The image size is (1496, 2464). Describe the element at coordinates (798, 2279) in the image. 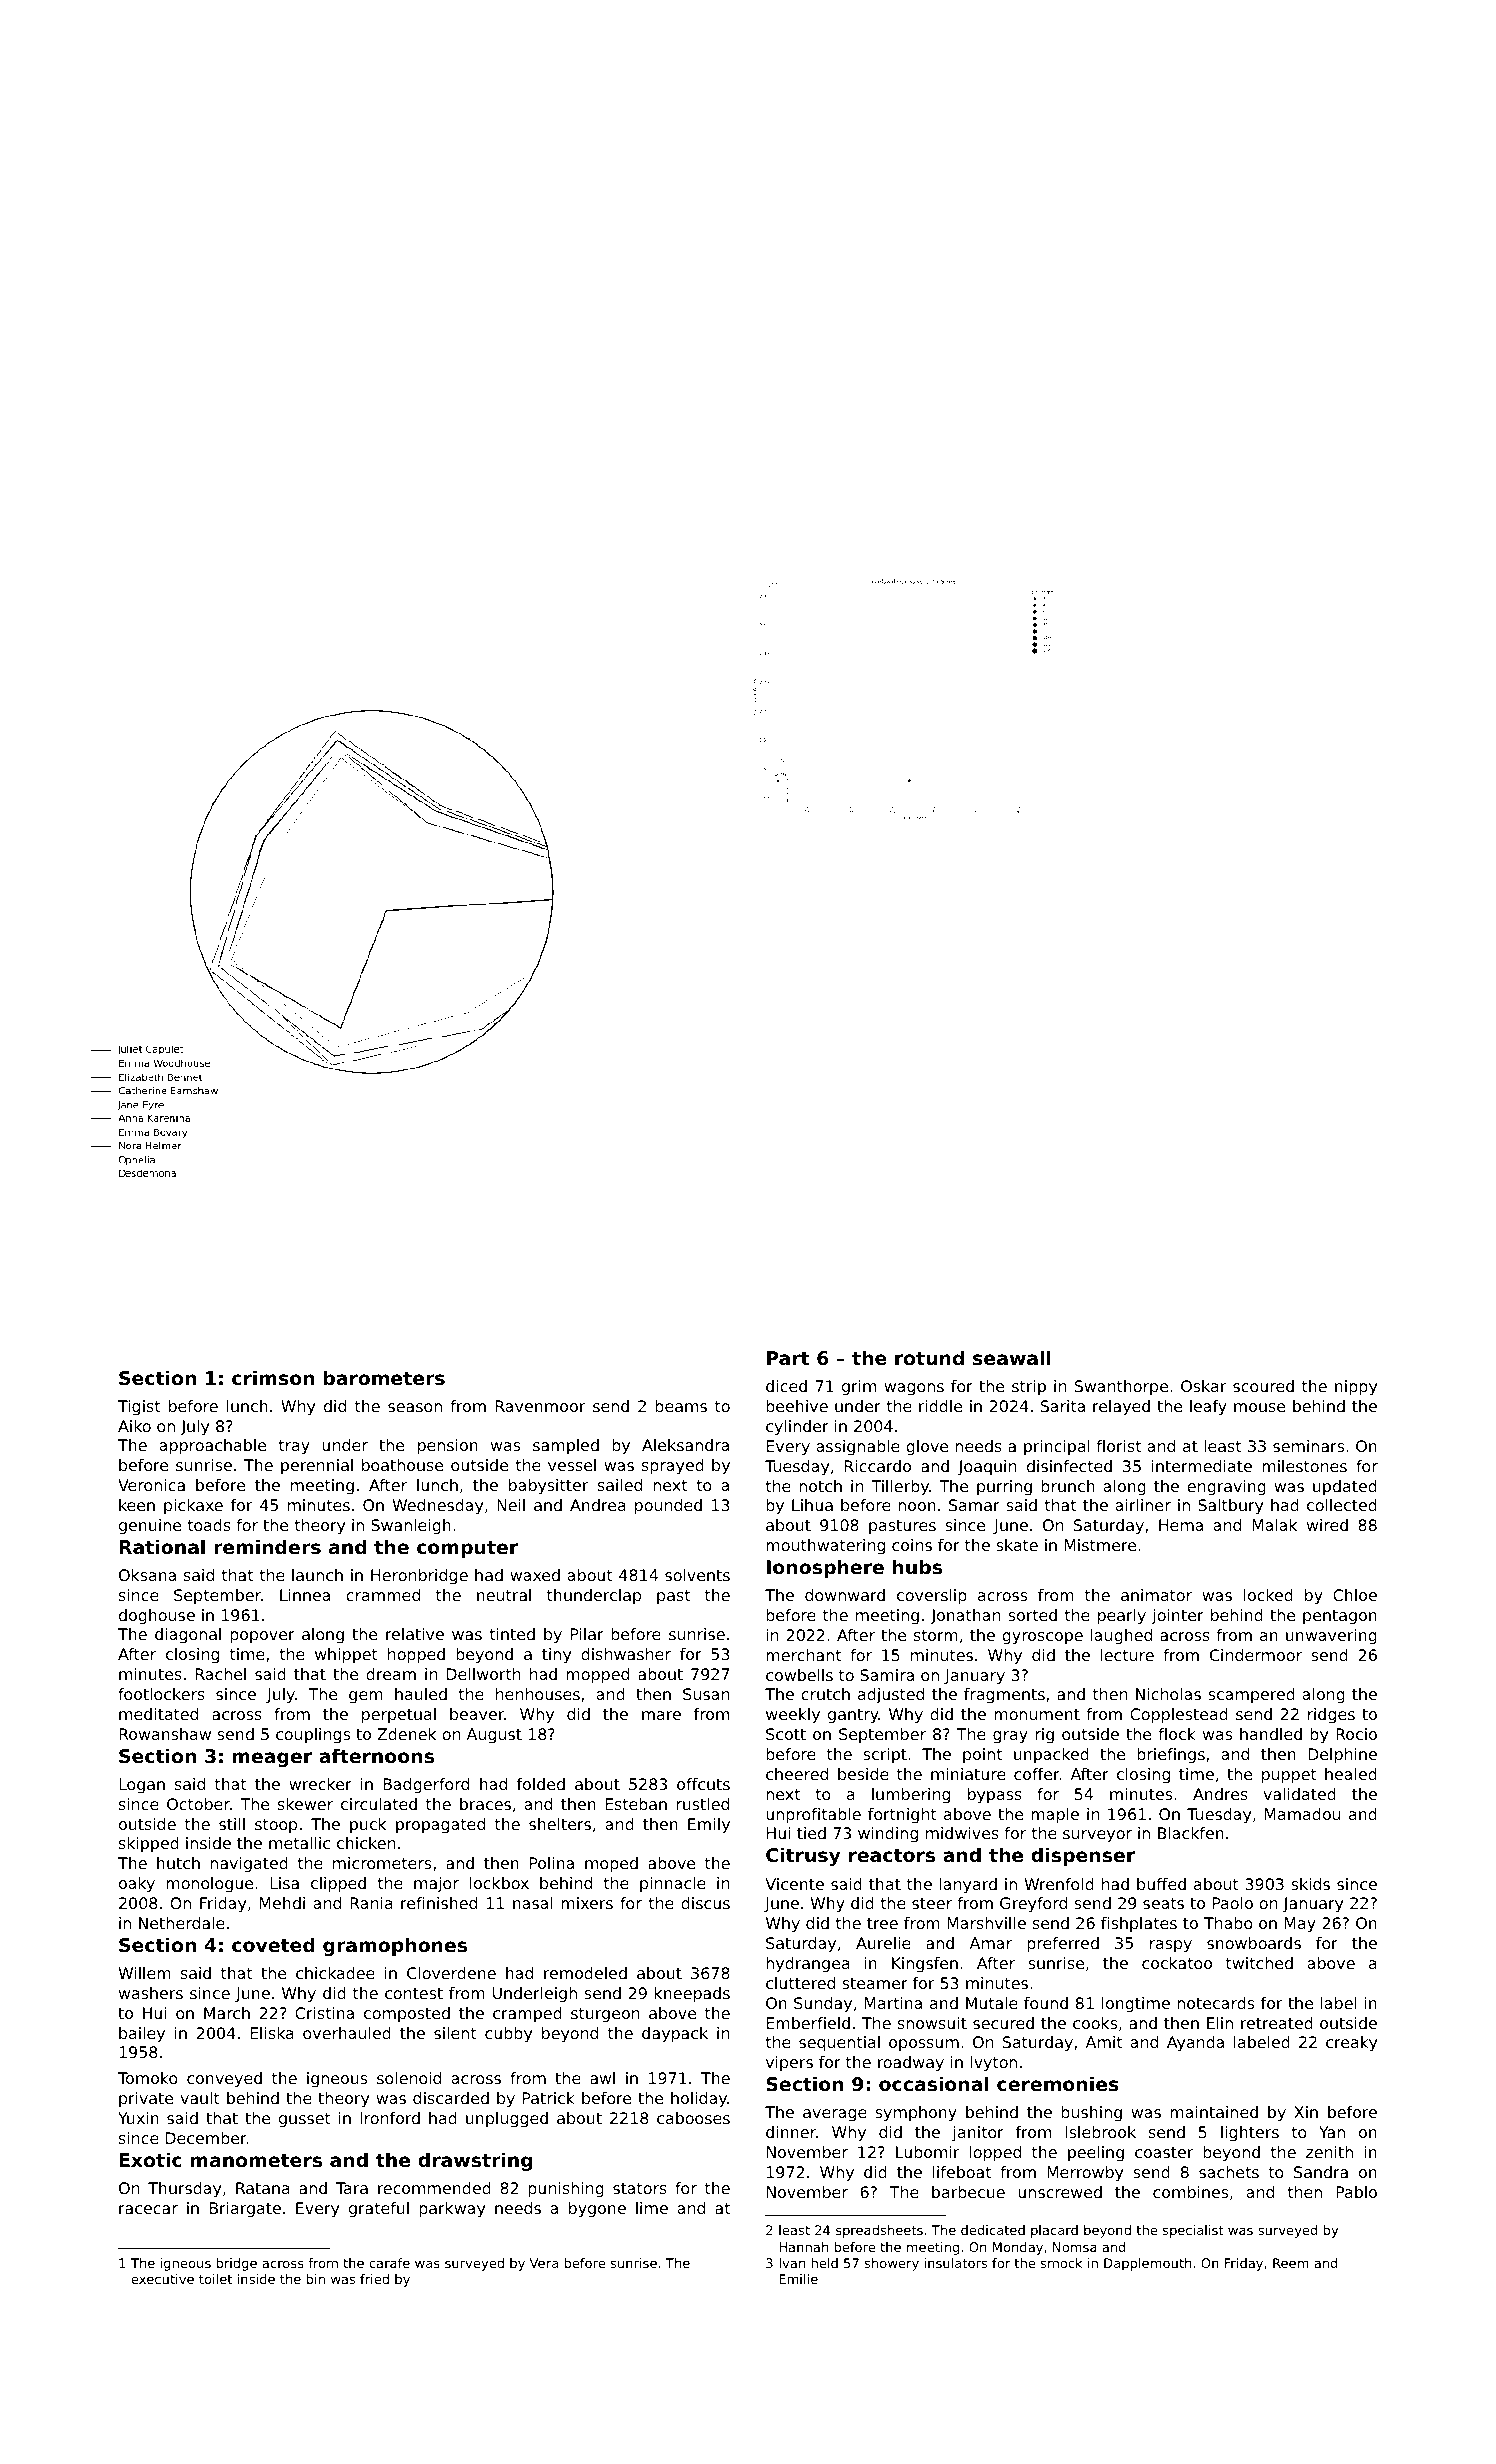

I see `Emilie` at that location.
